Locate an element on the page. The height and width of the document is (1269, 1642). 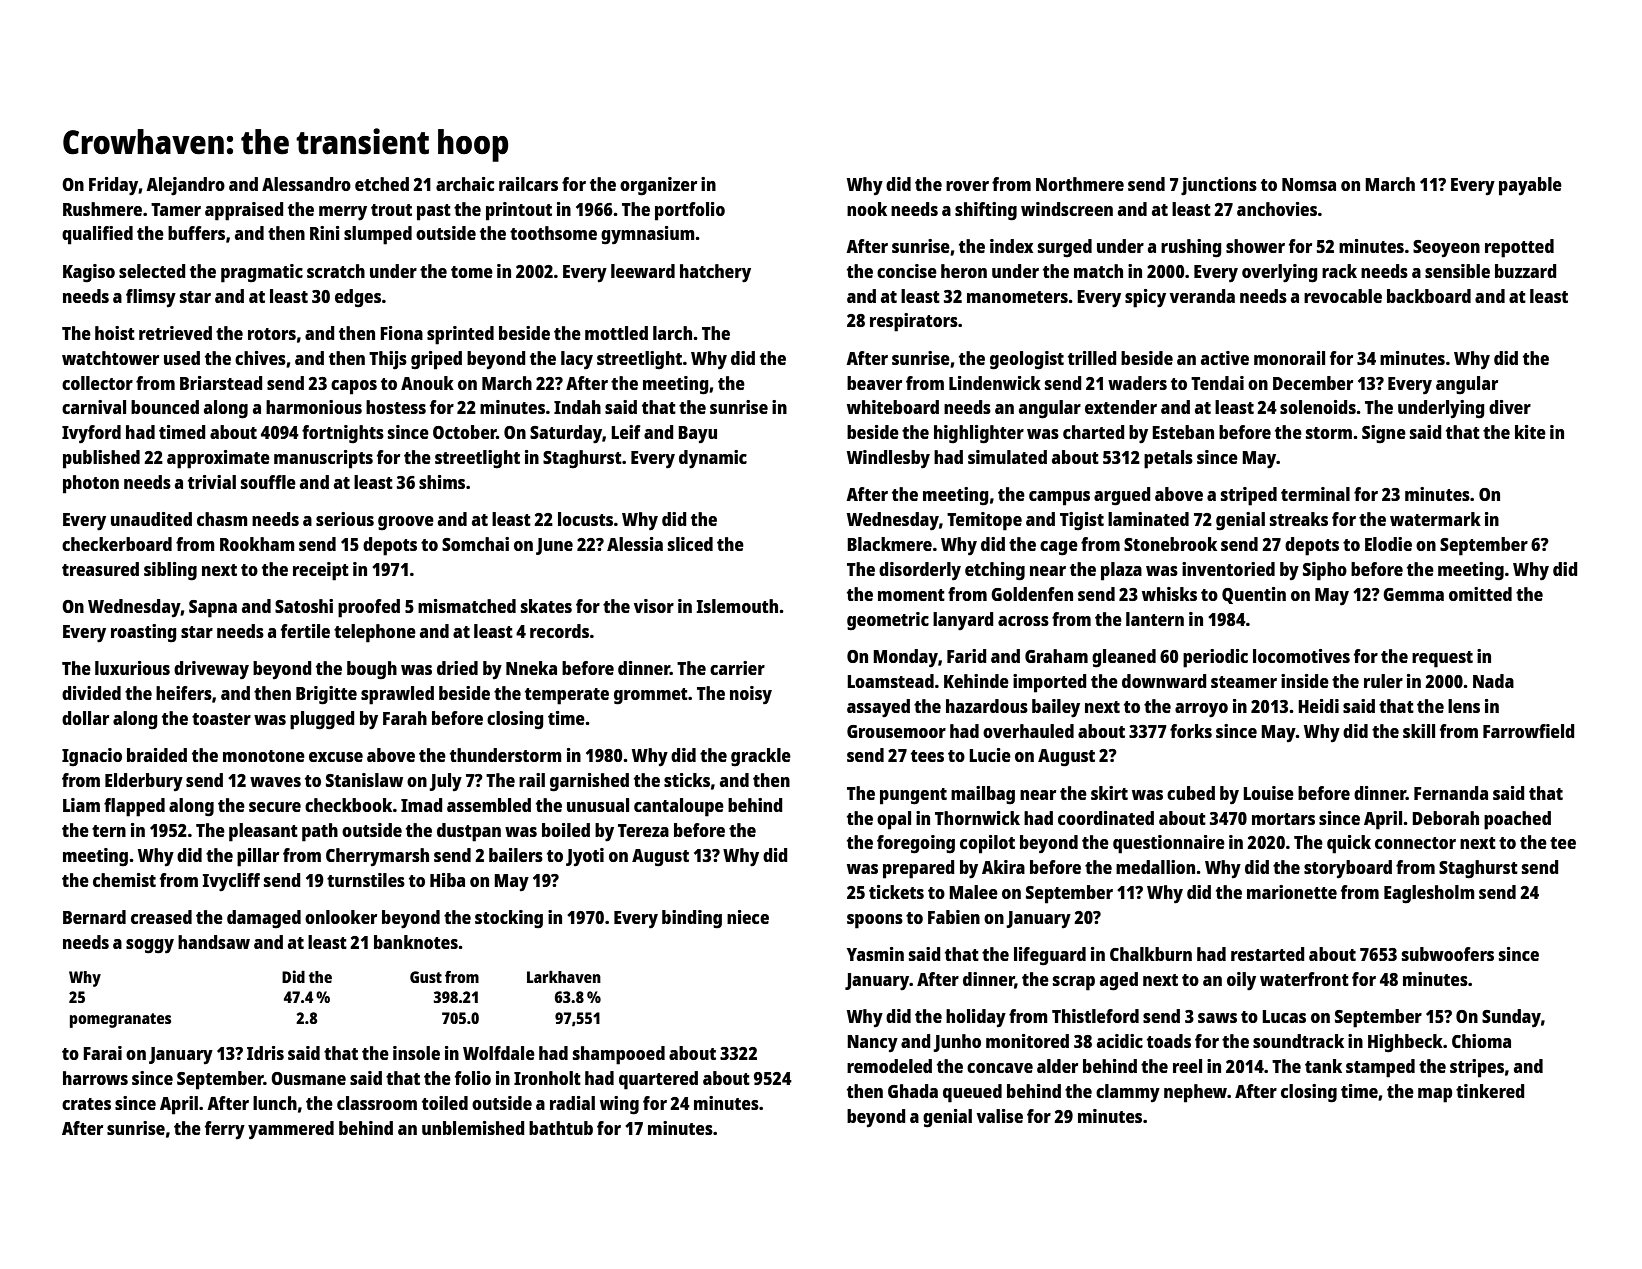
pillar is located at coordinates (258, 857).
